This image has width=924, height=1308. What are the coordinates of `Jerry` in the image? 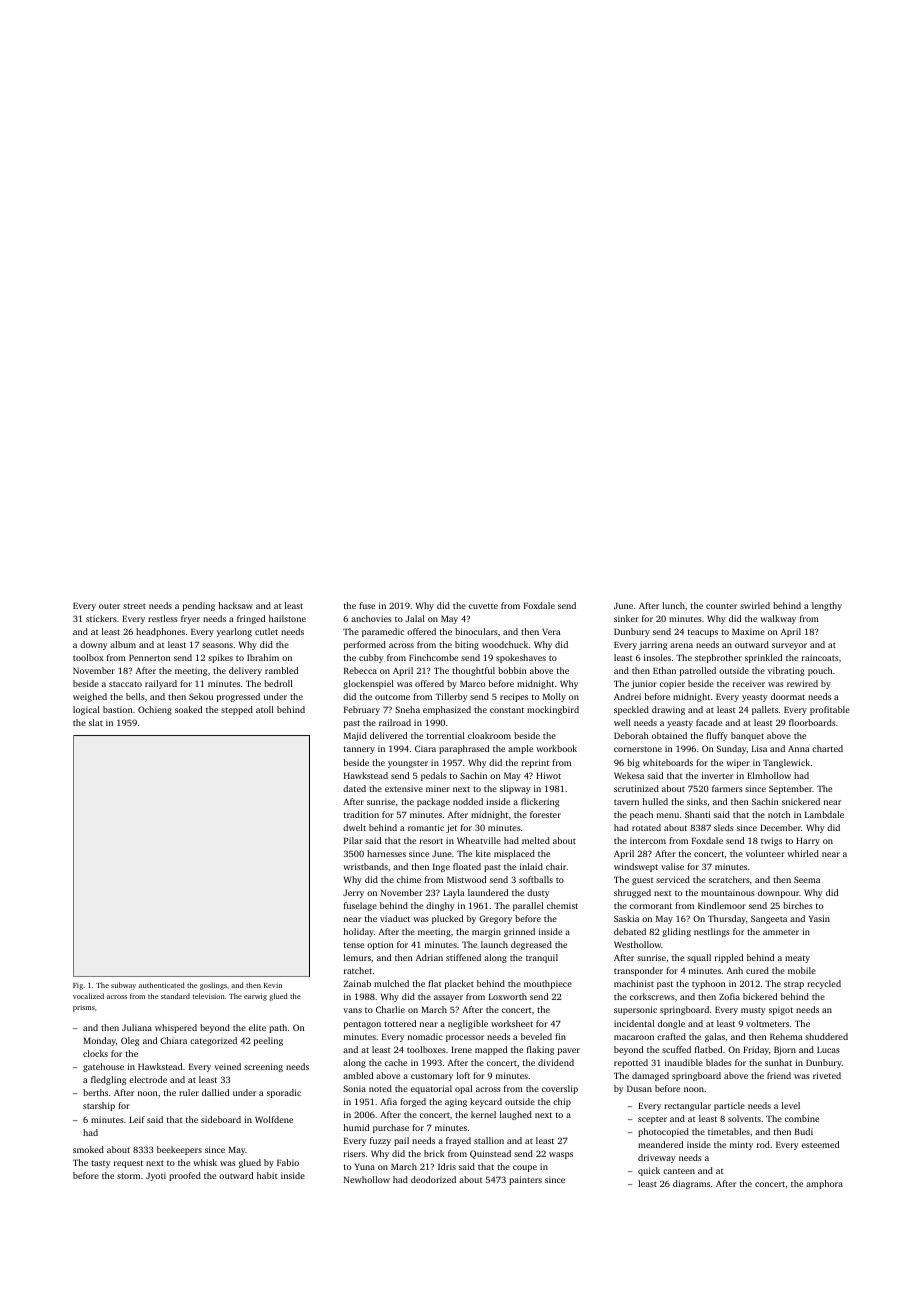 It's located at (353, 893).
